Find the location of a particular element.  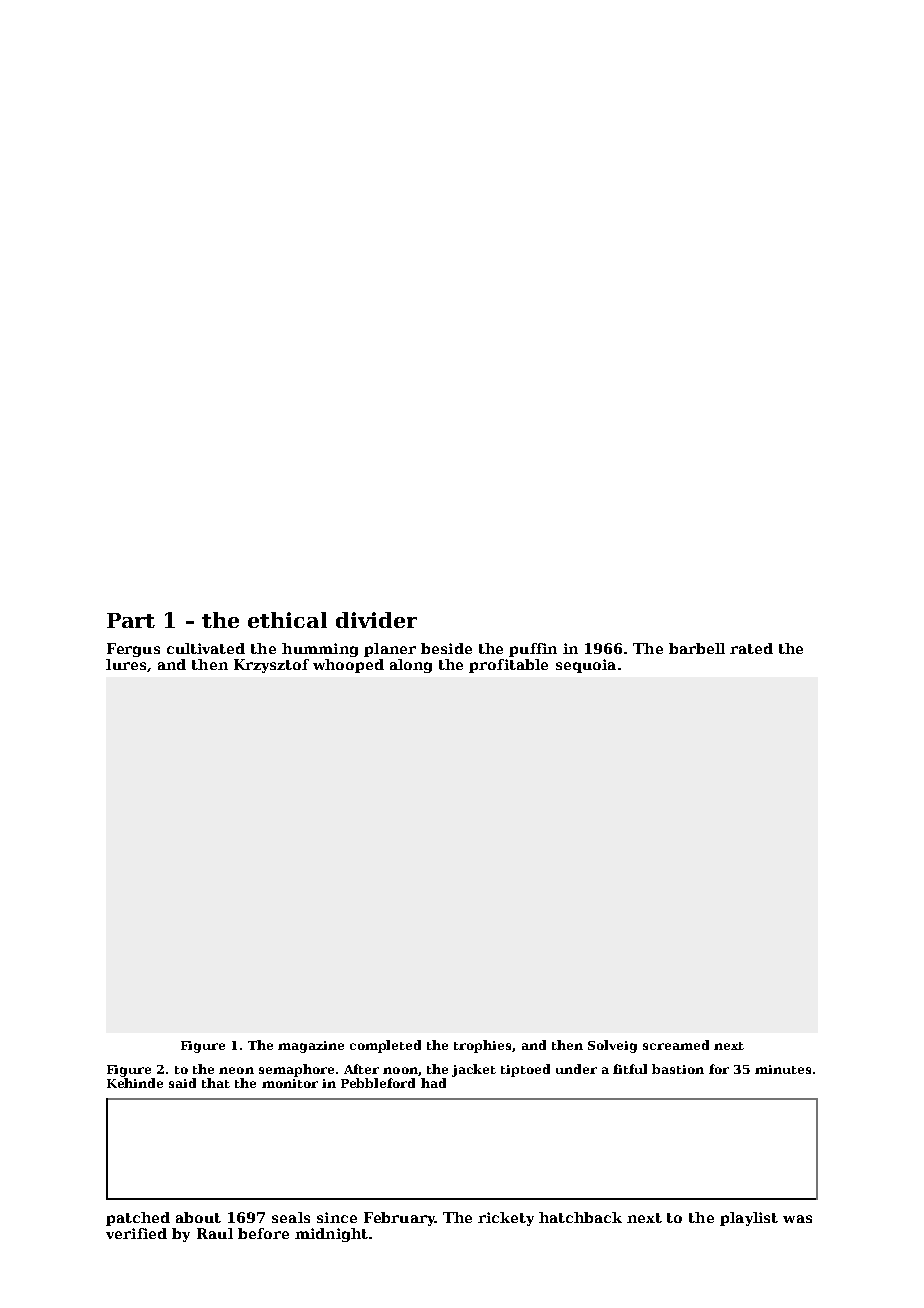

screamed is located at coordinates (676, 1045).
